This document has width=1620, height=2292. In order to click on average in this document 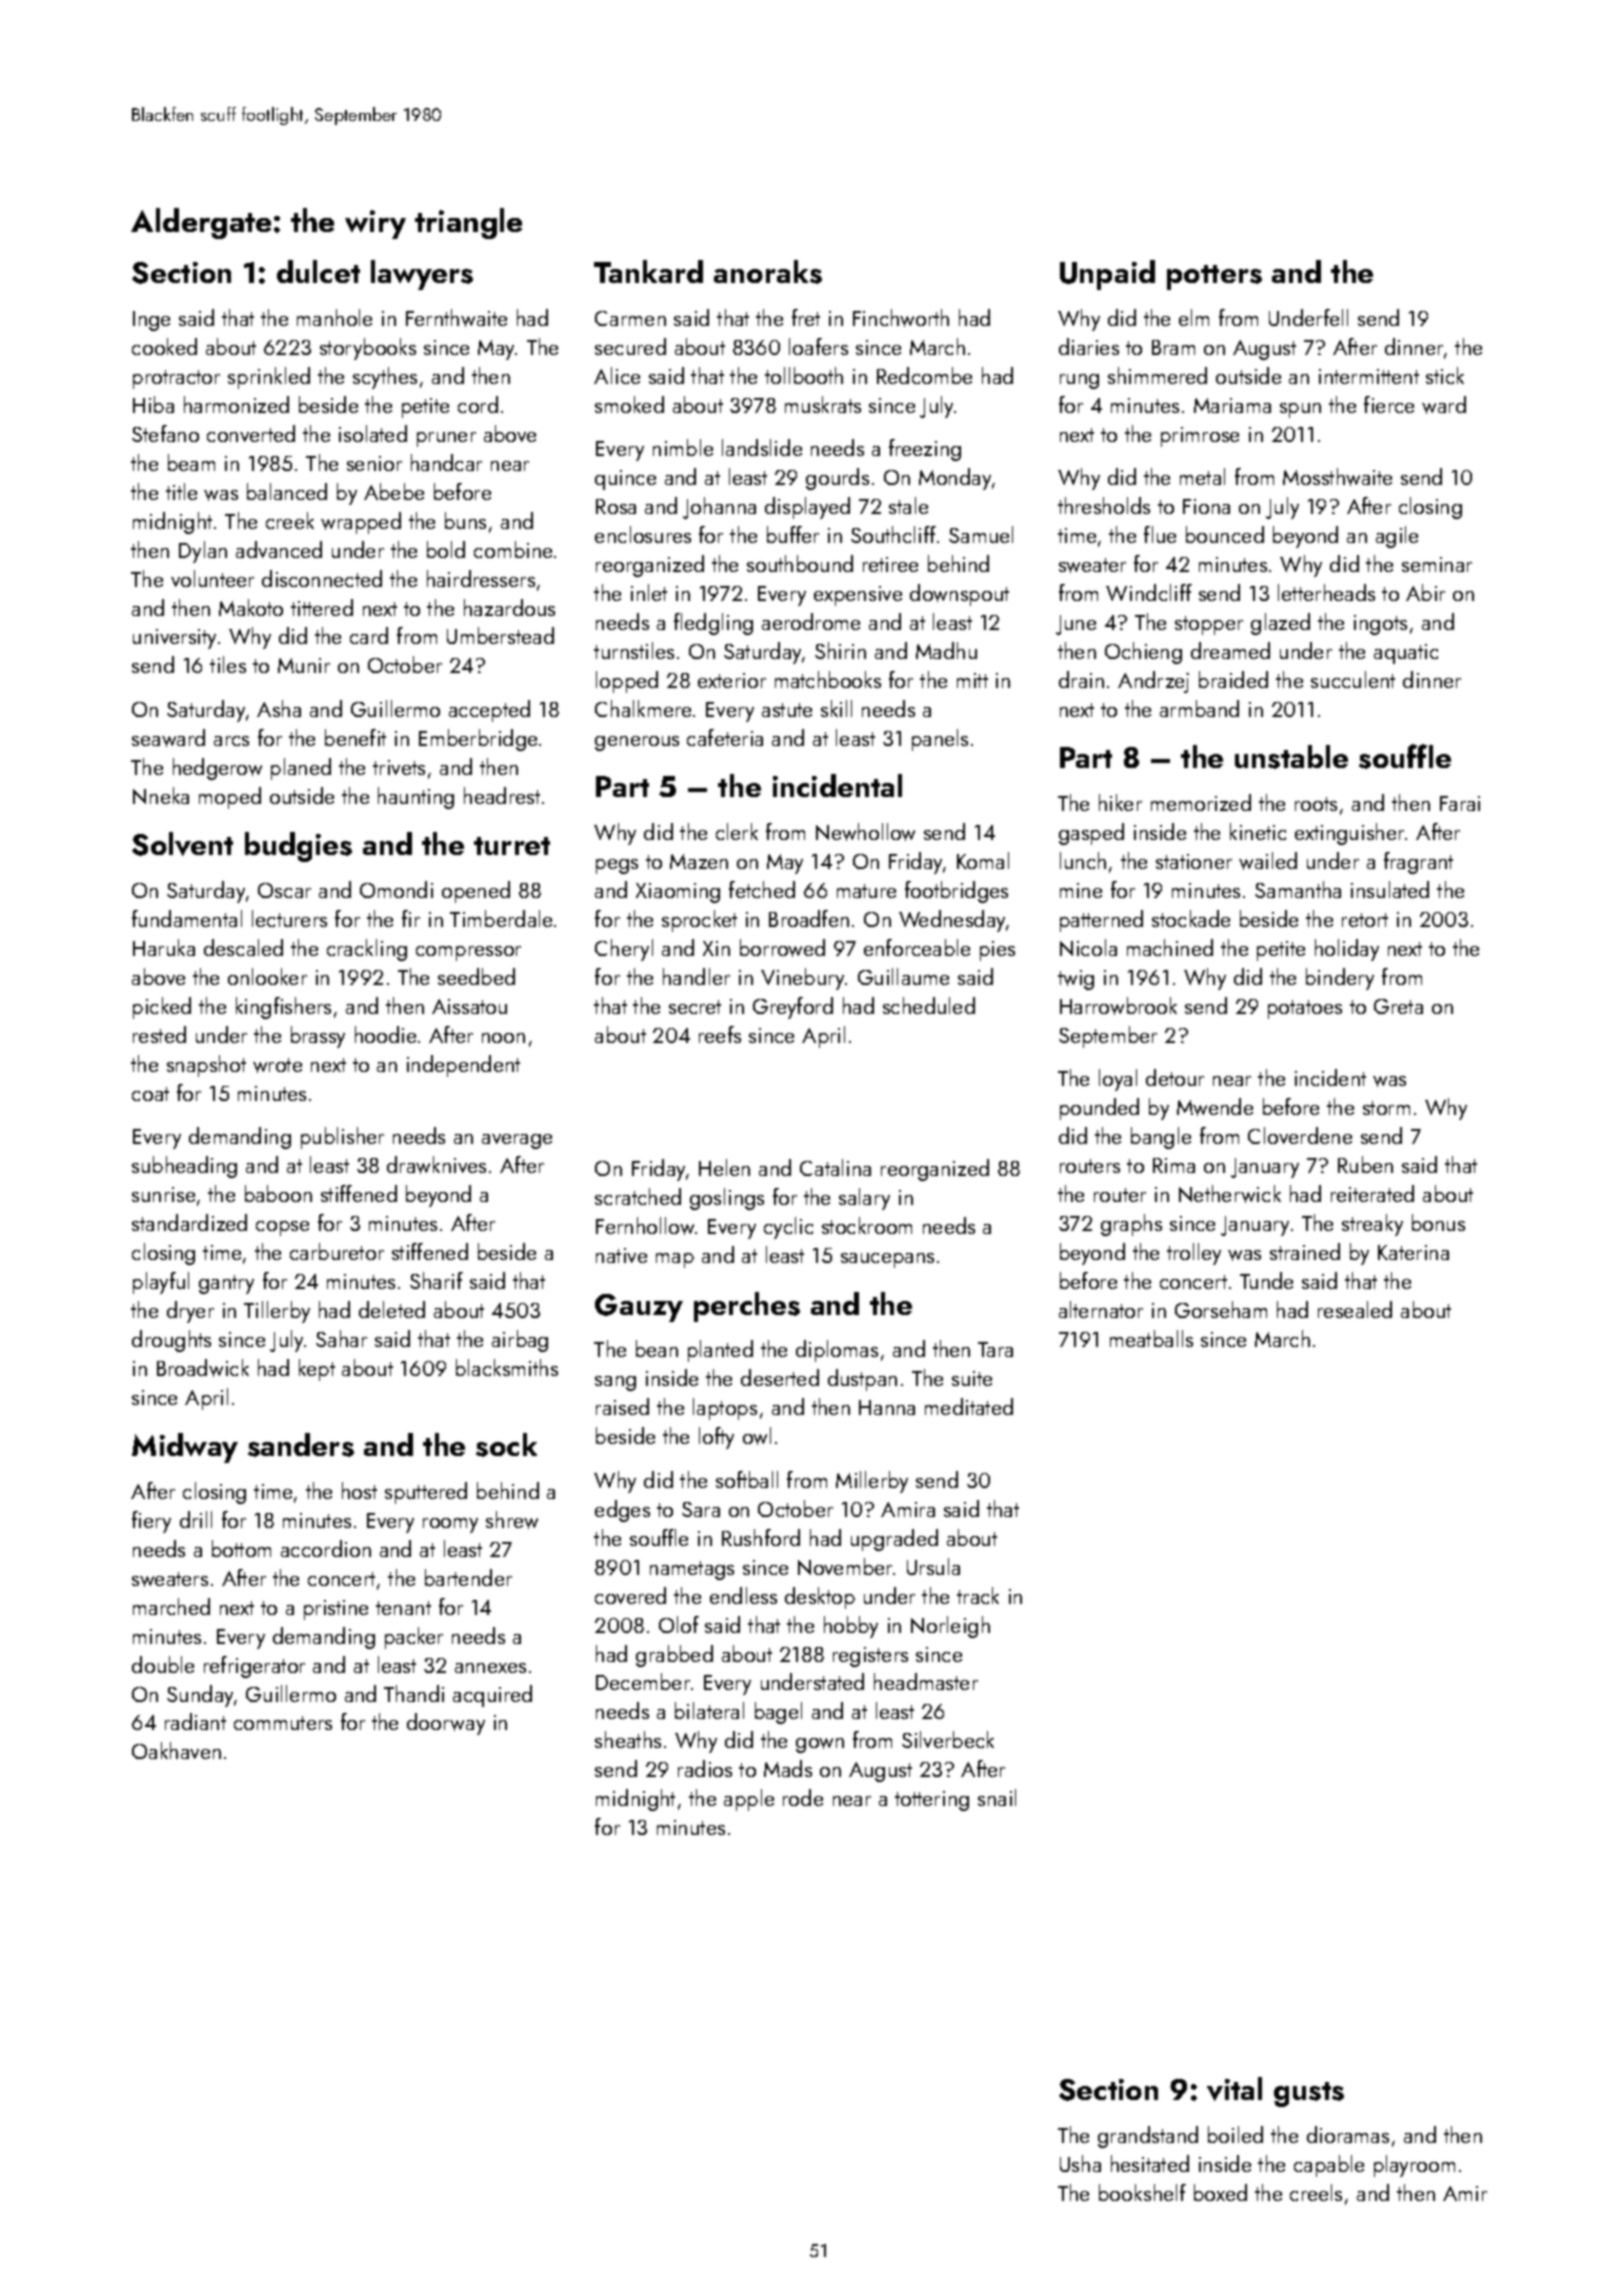, I will do `click(517, 1141)`.
